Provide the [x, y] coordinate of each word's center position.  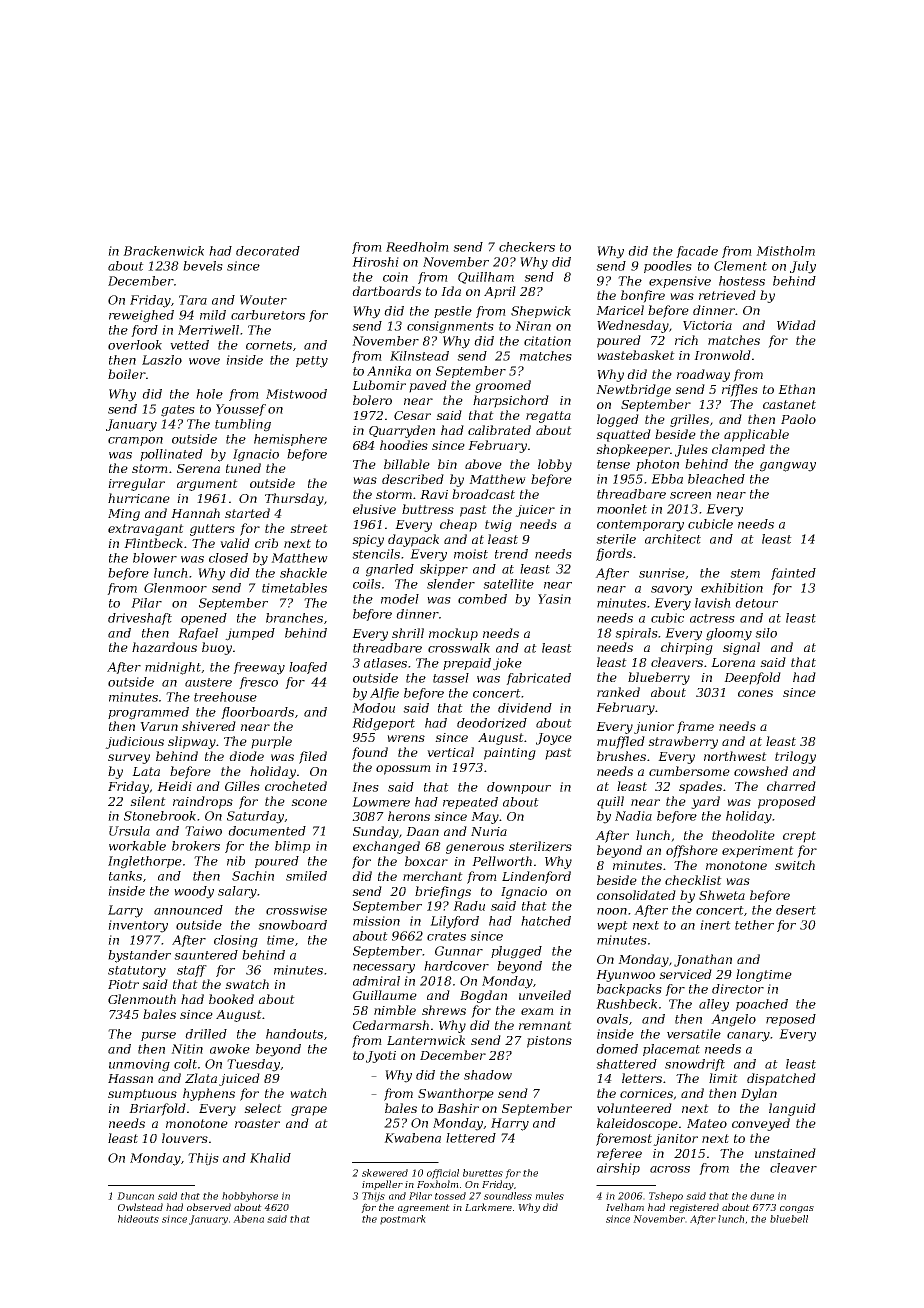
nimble [395, 1010]
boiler [127, 374]
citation [547, 341]
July [803, 267]
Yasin [554, 599]
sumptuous [142, 1095]
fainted [793, 574]
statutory [137, 972]
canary [748, 1037]
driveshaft [140, 619]
